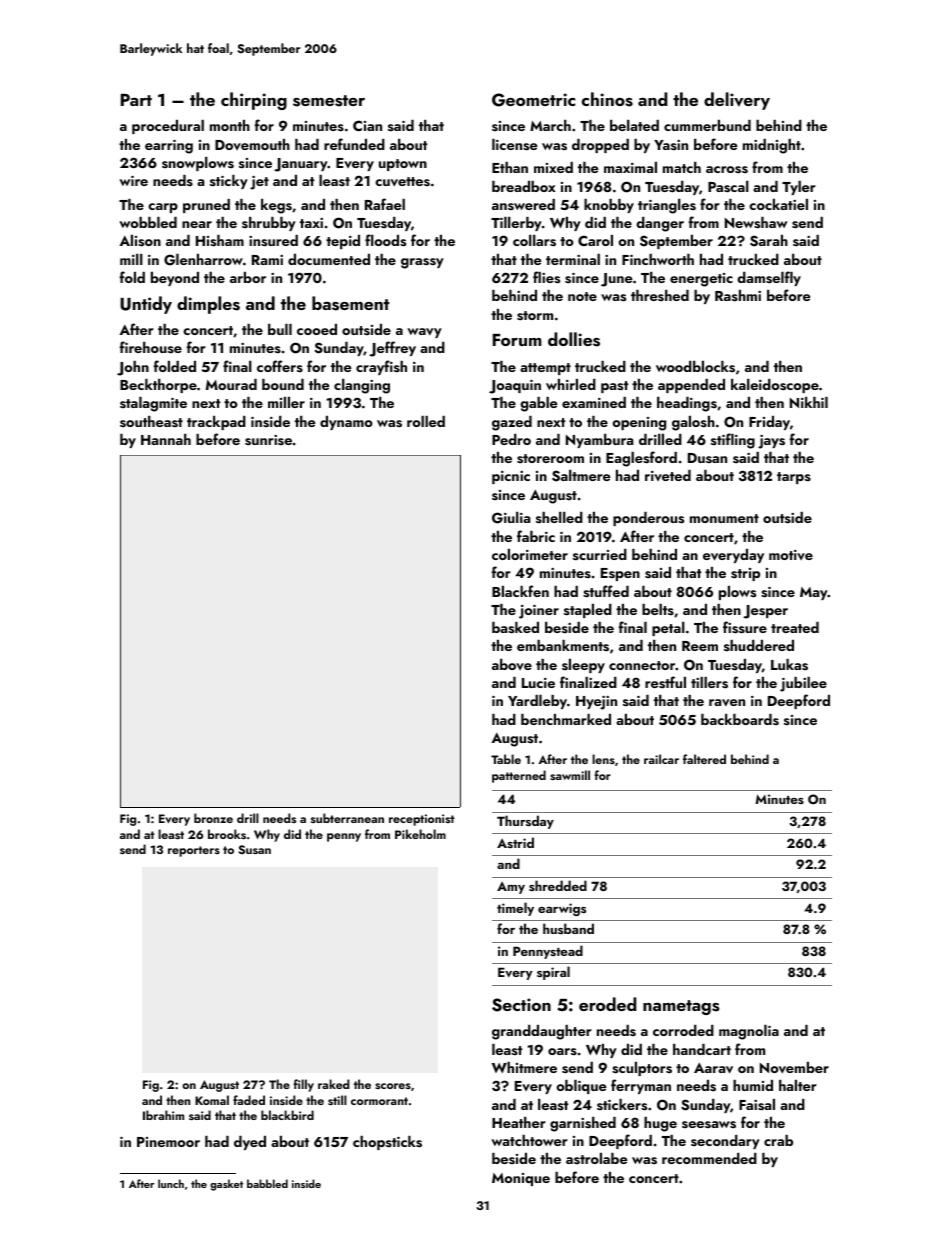 This image has height=1233, width=952. Describe the element at coordinates (511, 518) in the image. I see `Giulia` at that location.
